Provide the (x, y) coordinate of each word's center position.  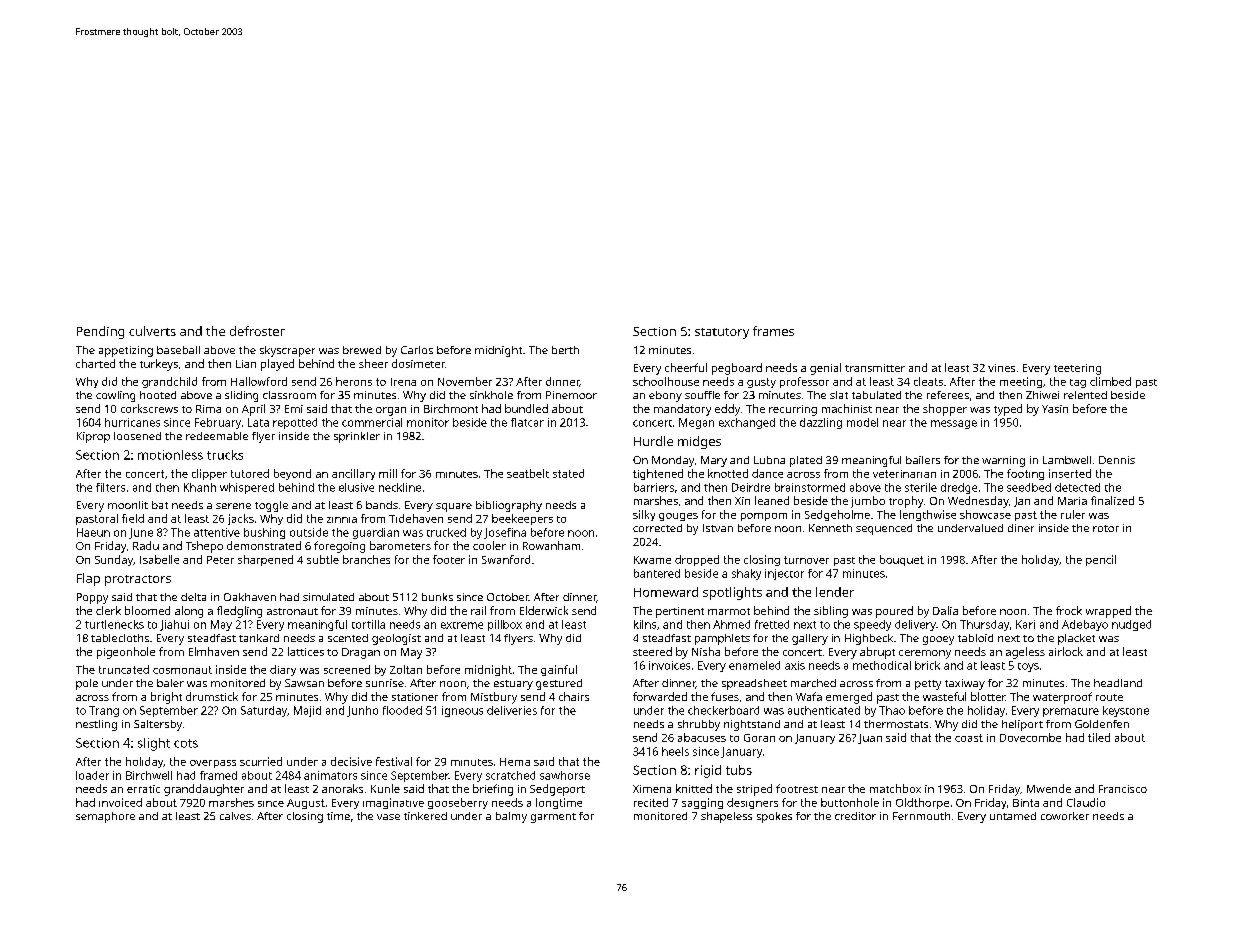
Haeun (93, 532)
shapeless (726, 817)
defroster (257, 331)
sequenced (884, 529)
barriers (654, 487)
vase (388, 817)
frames (773, 331)
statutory (722, 333)
